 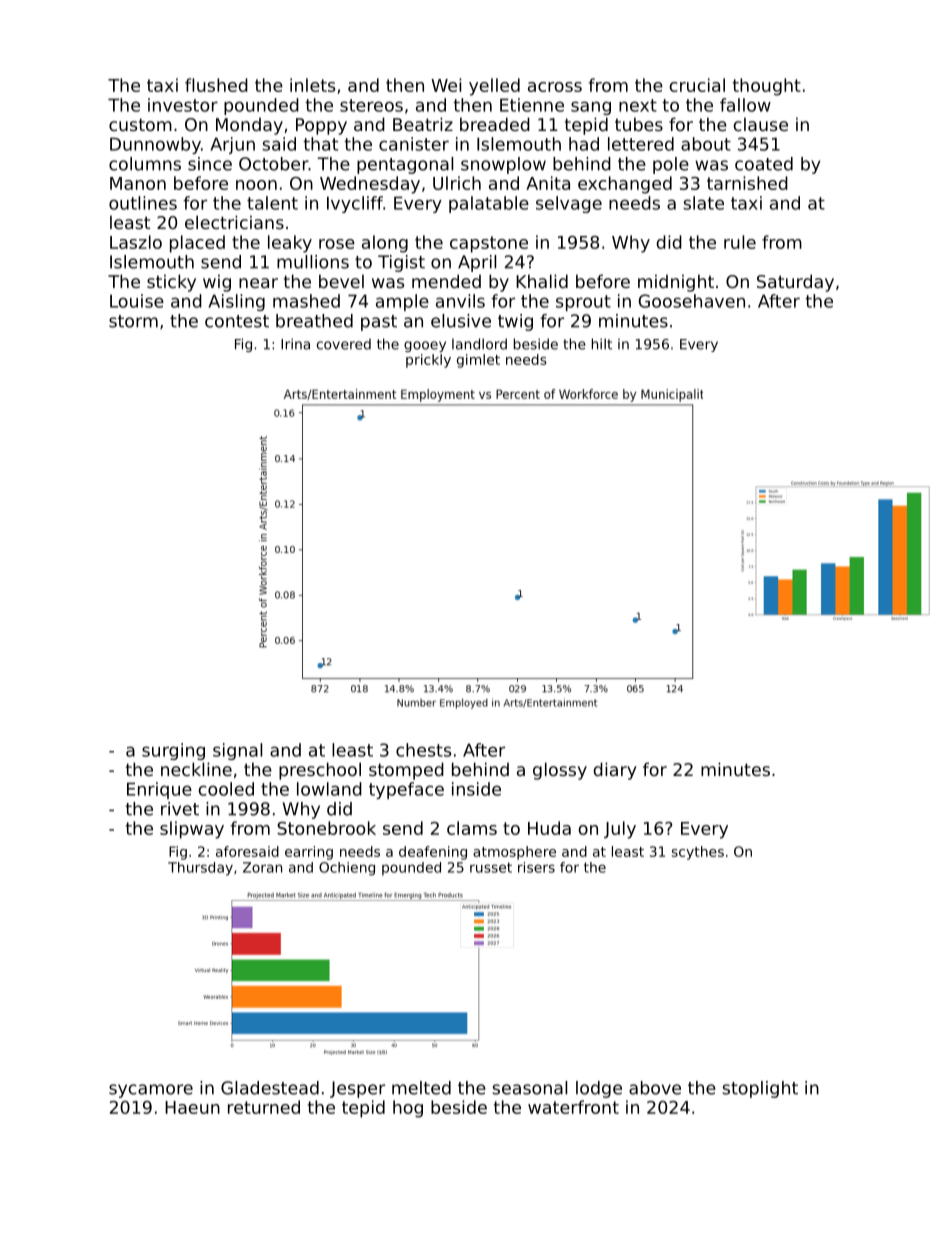 What do you see at coordinates (764, 164) in the image?
I see `coated` at bounding box center [764, 164].
